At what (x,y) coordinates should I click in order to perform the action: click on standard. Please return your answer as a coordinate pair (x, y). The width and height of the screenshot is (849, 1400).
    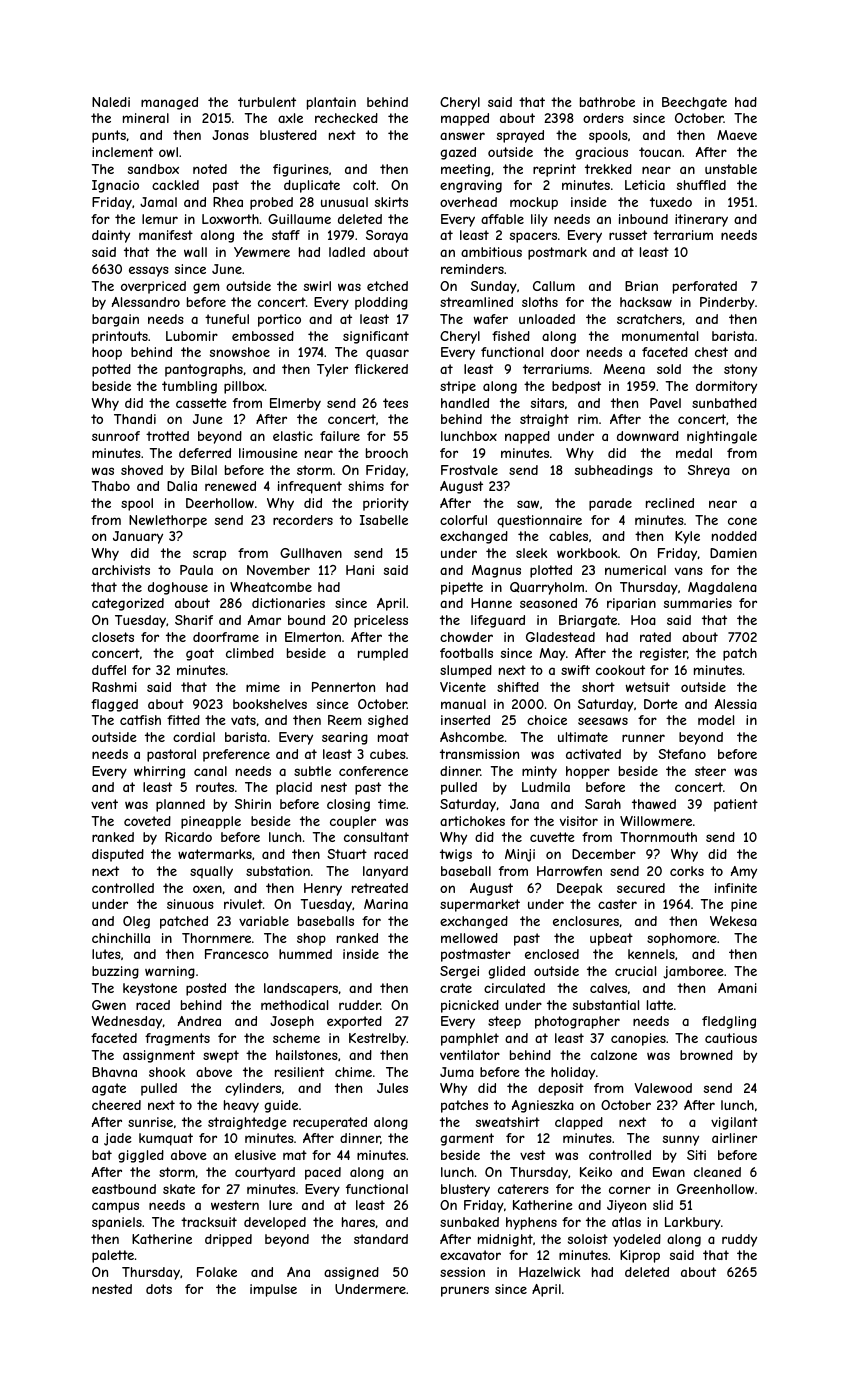
    Looking at the image, I should click on (381, 1239).
